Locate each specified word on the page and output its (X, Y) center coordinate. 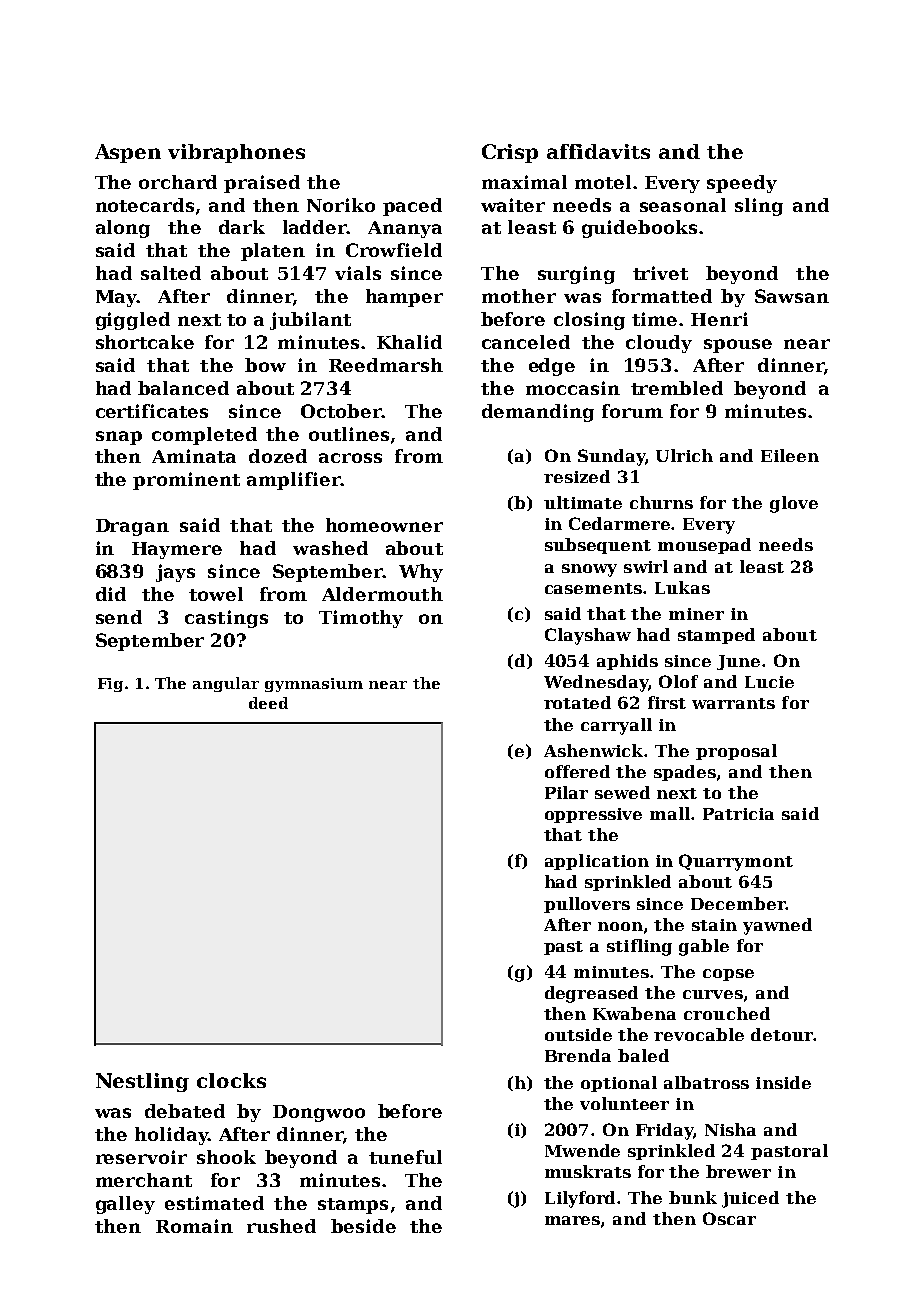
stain (714, 925)
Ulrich (684, 455)
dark (242, 227)
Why (421, 573)
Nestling (142, 1082)
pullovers (587, 905)
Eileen (790, 455)
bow (265, 365)
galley (125, 1205)
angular (226, 684)
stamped (716, 636)
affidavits (598, 151)
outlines (349, 434)
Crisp (510, 153)
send (119, 617)
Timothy (361, 619)
